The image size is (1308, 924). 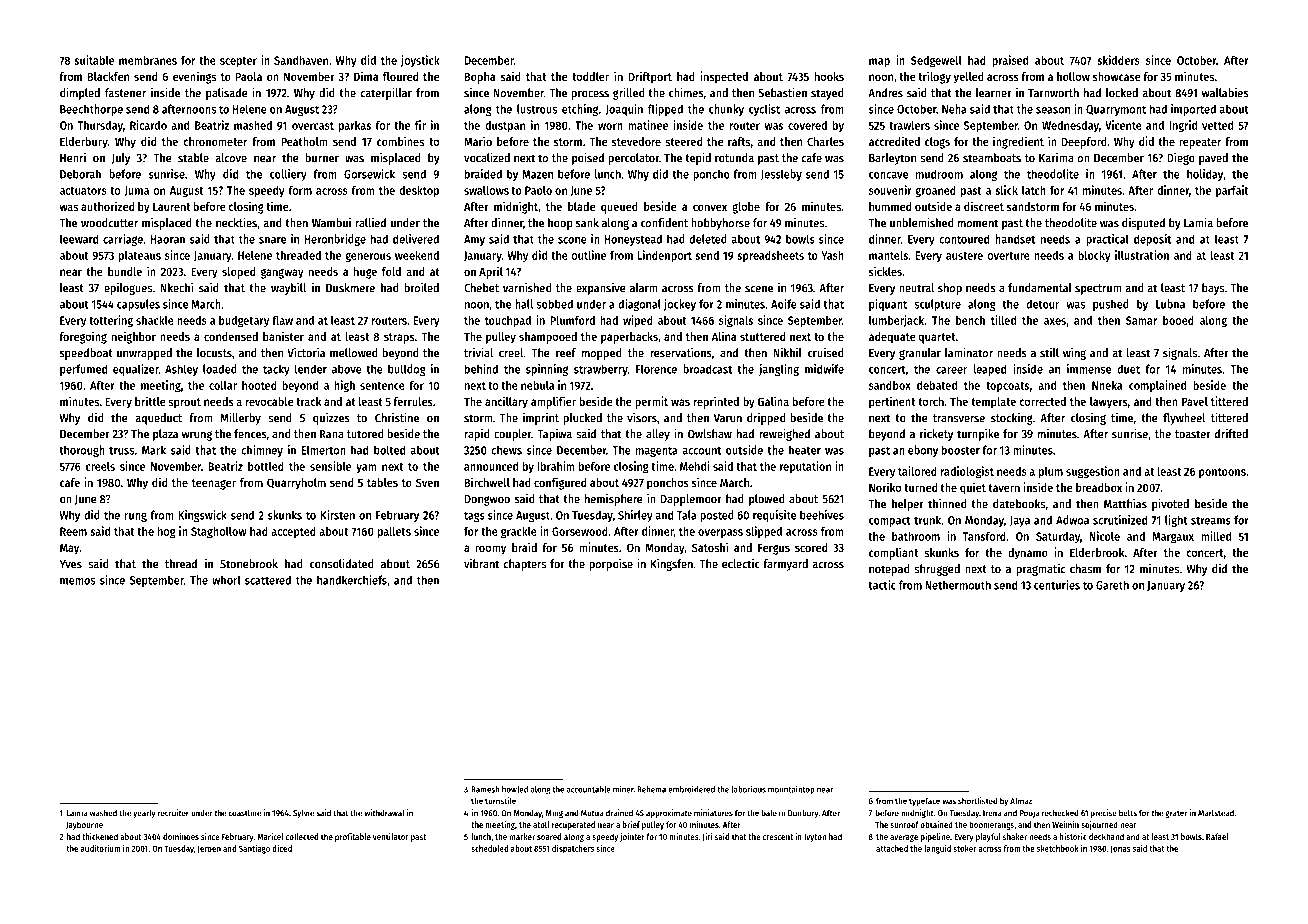 I want to click on quizzes, so click(x=331, y=419).
